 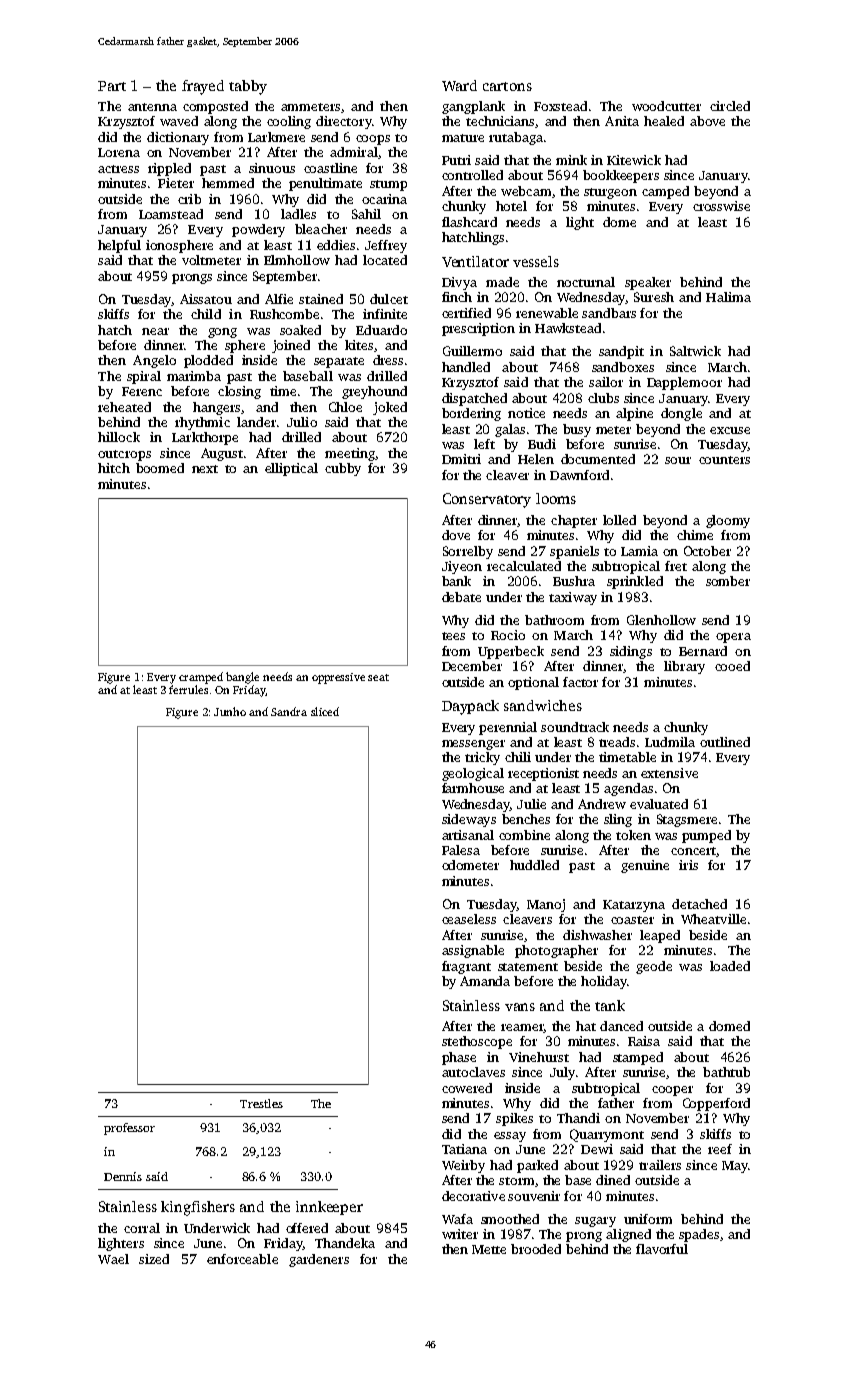 What do you see at coordinates (129, 1129) in the screenshot?
I see `professor` at bounding box center [129, 1129].
